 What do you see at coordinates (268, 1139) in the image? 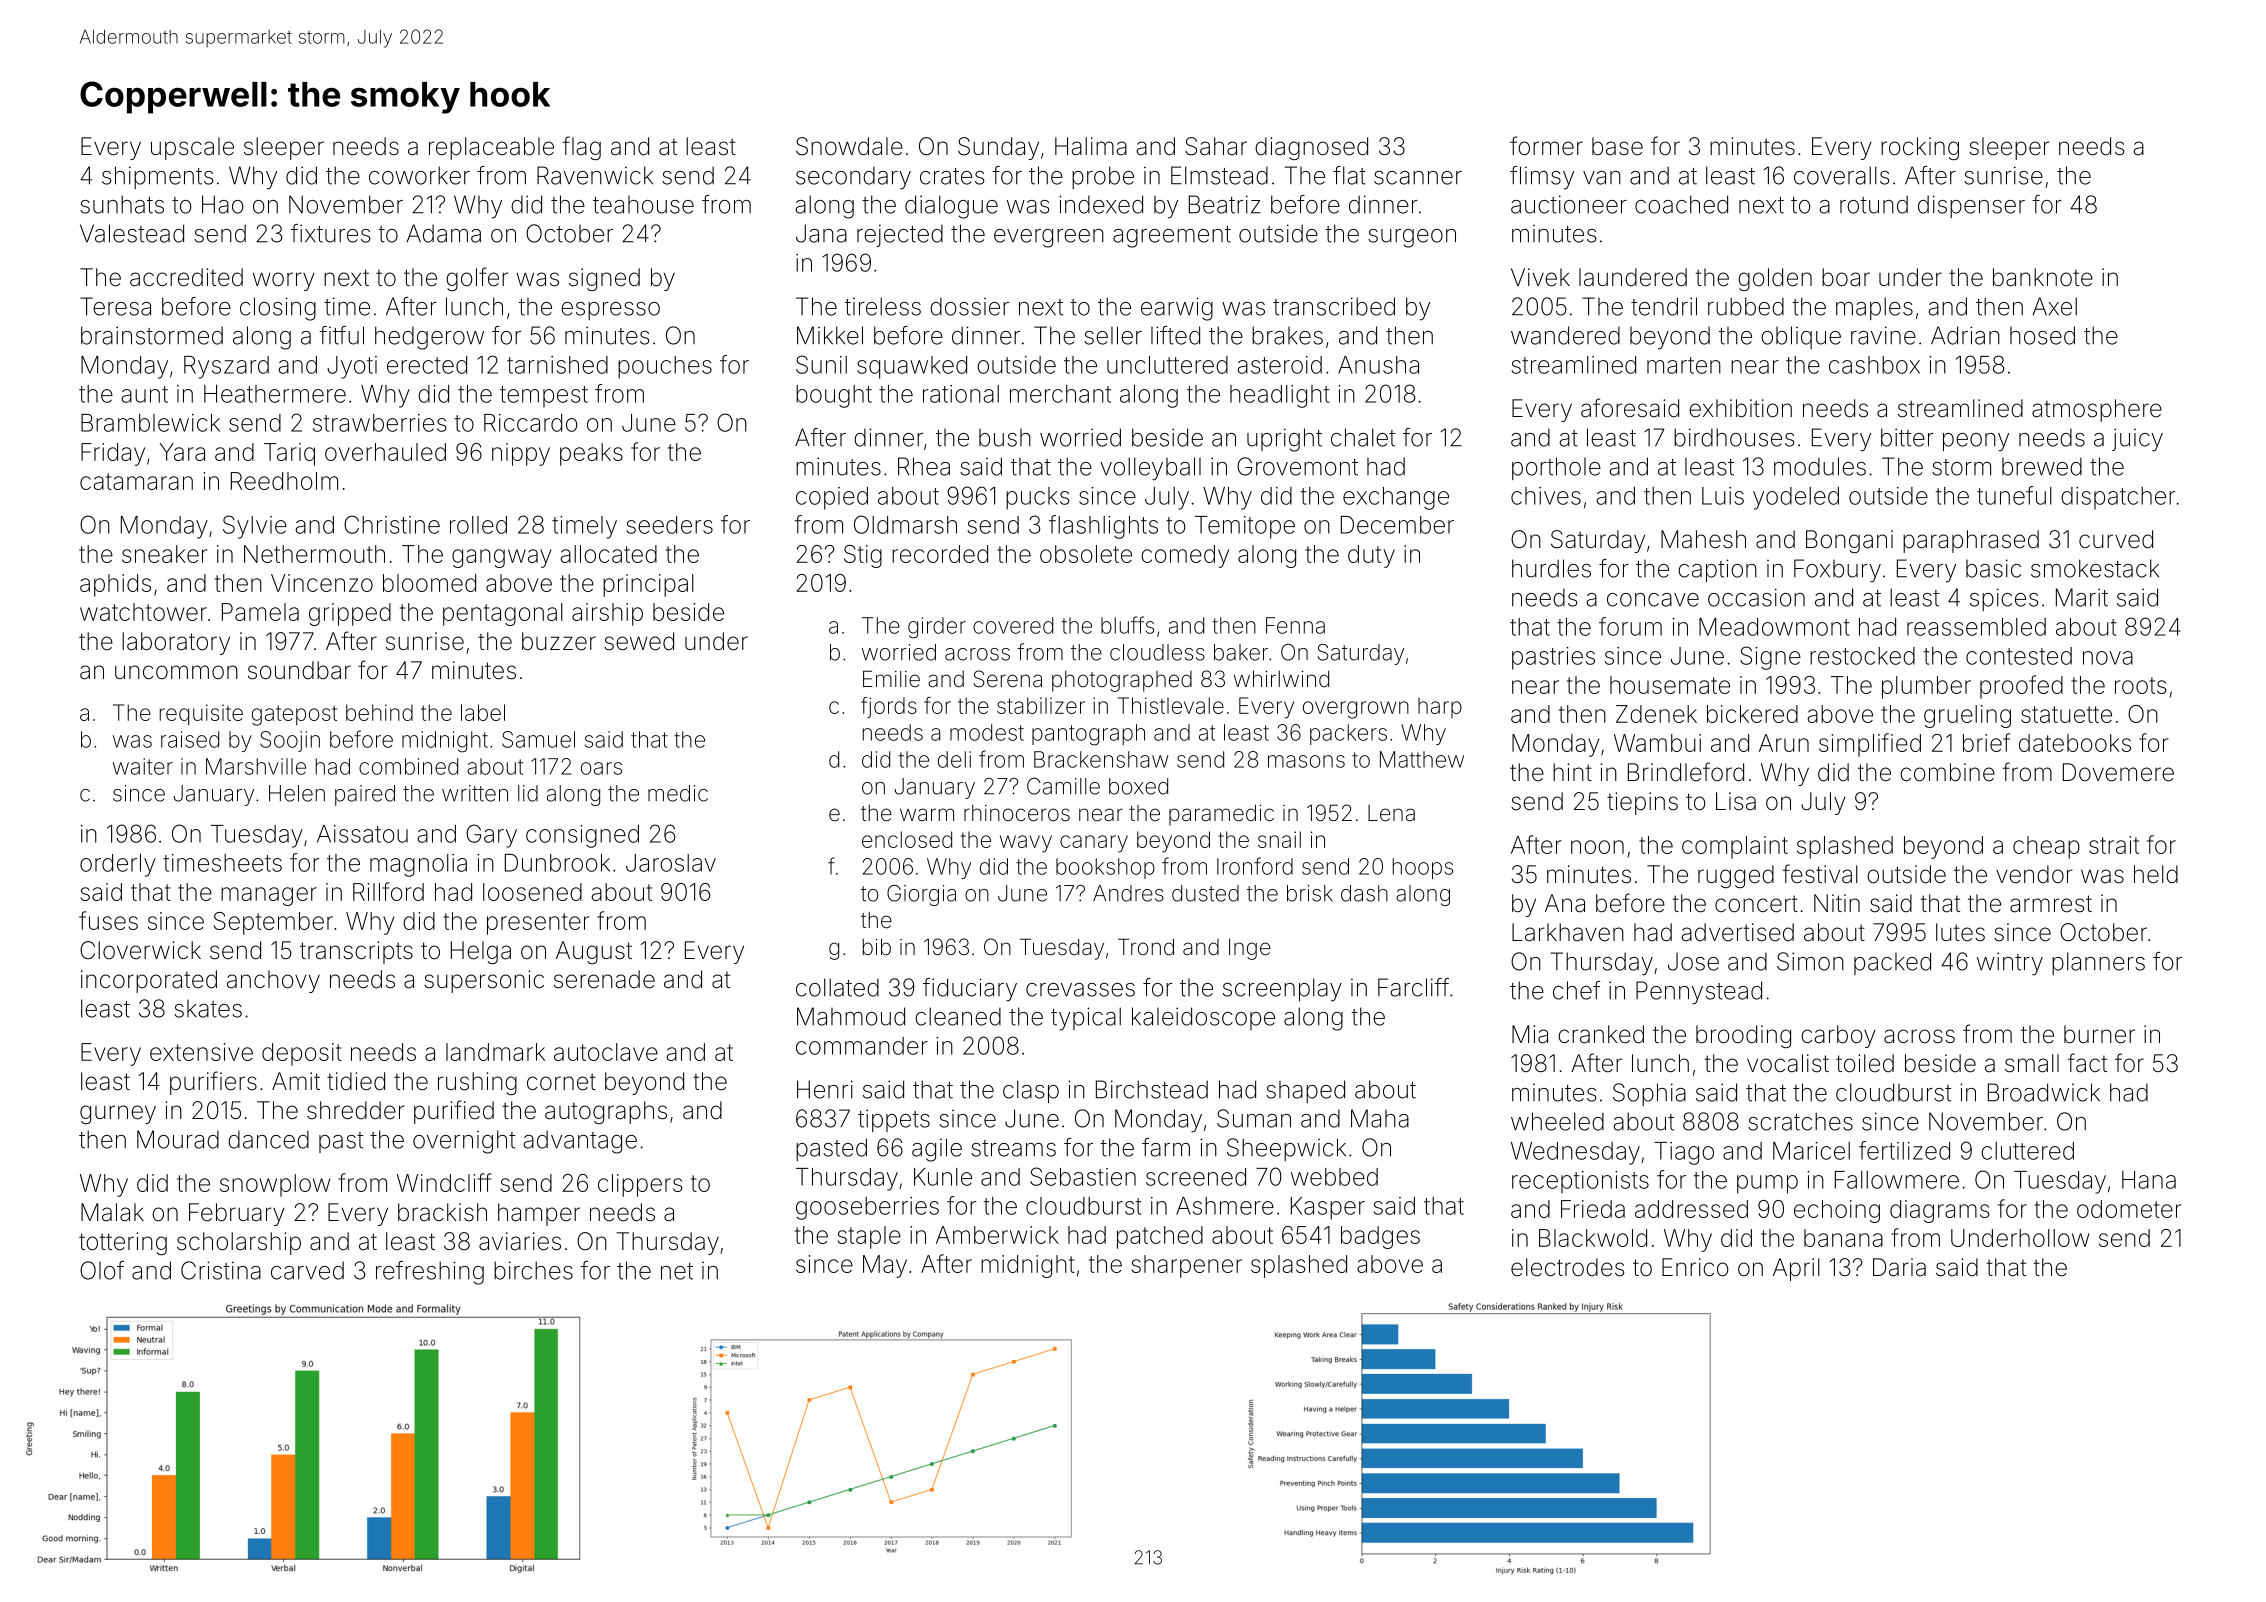
I see `danced` at bounding box center [268, 1139].
